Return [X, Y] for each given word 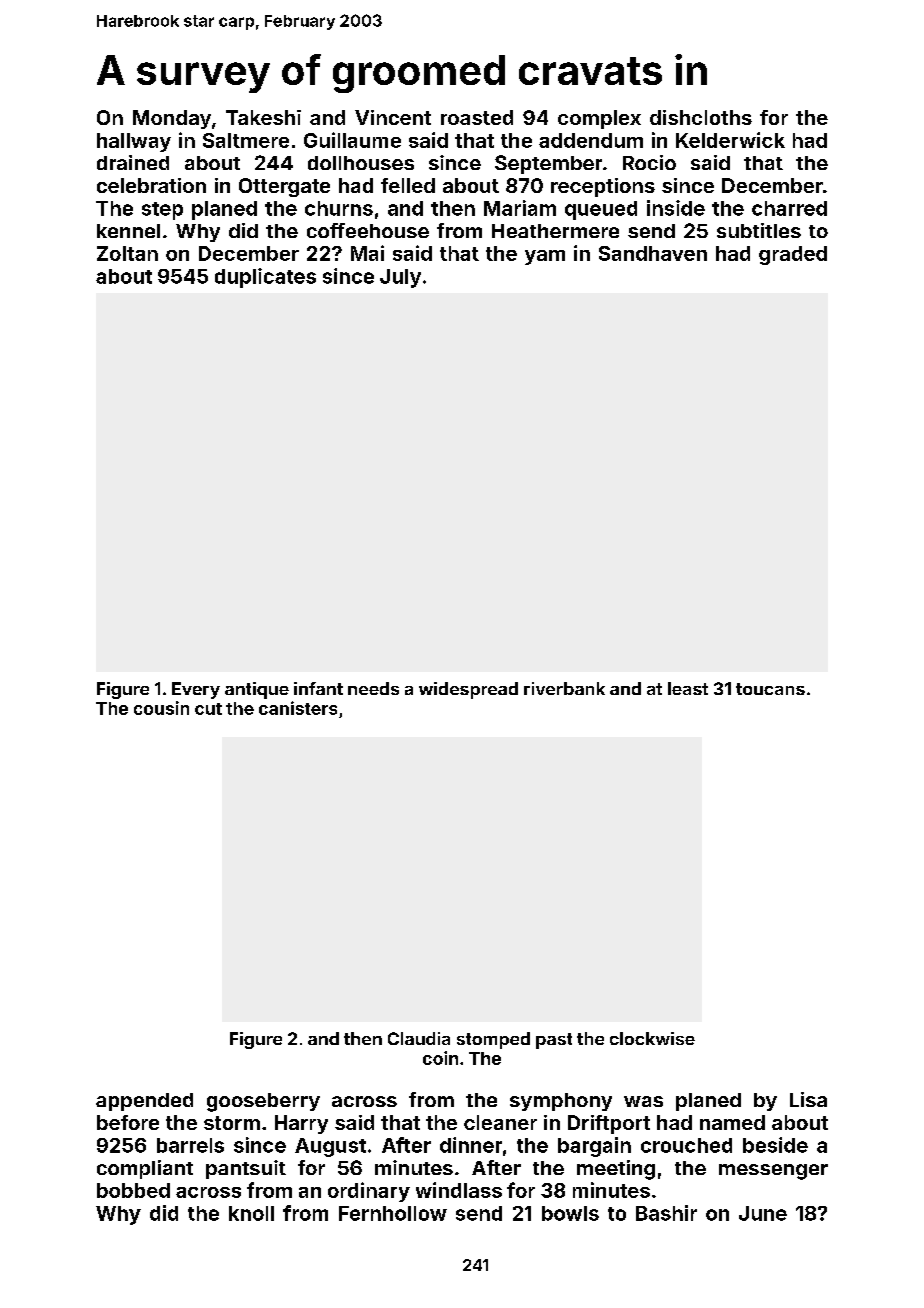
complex [599, 119]
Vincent [393, 117]
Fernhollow [393, 1213]
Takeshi [263, 117]
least [688, 688]
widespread [468, 690]
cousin [161, 708]
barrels [190, 1145]
